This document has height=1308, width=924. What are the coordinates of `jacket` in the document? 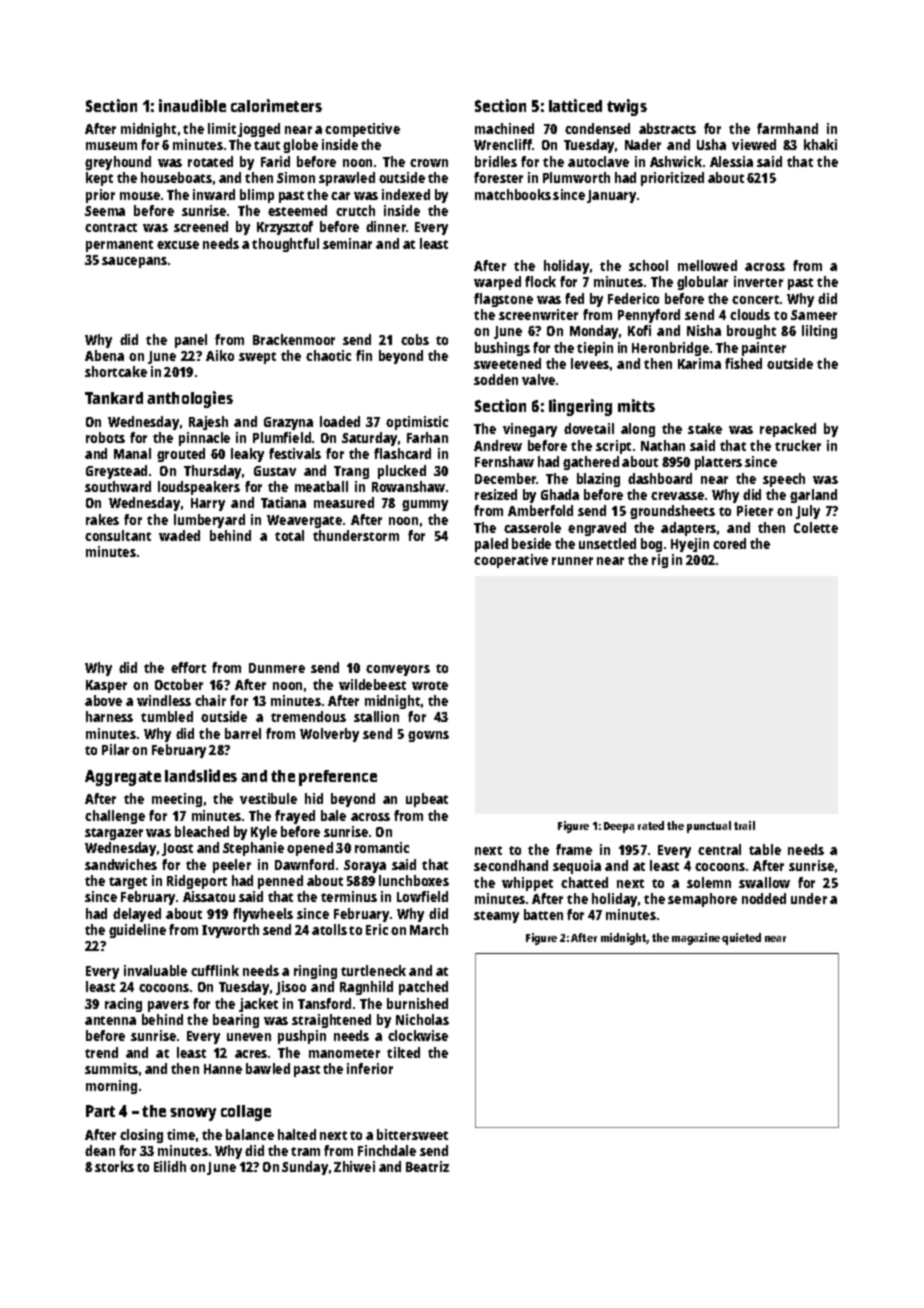 It's located at (258, 1005).
